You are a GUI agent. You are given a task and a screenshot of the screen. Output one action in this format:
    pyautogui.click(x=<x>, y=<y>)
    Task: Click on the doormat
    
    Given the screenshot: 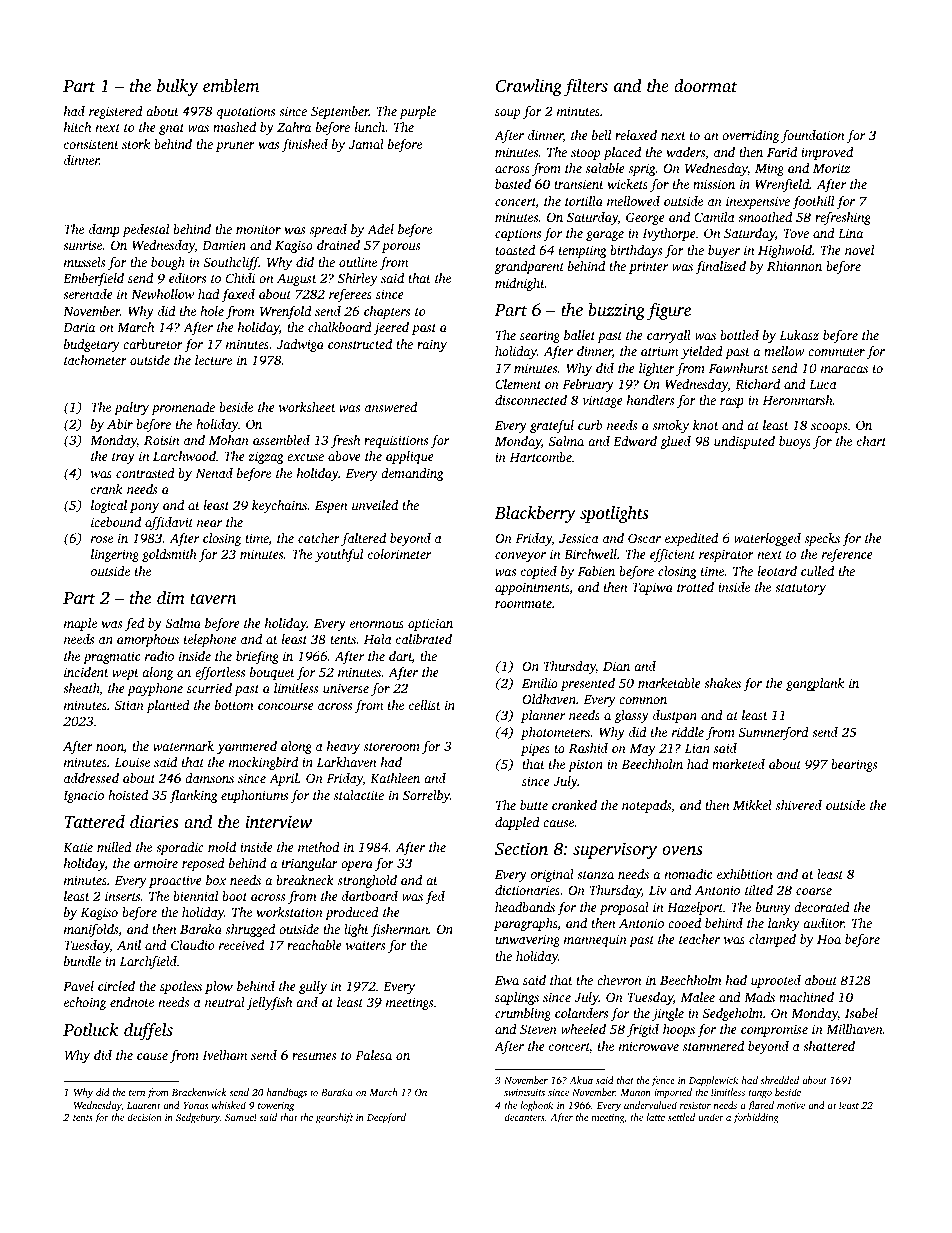 What is the action you would take?
    pyautogui.click(x=705, y=85)
